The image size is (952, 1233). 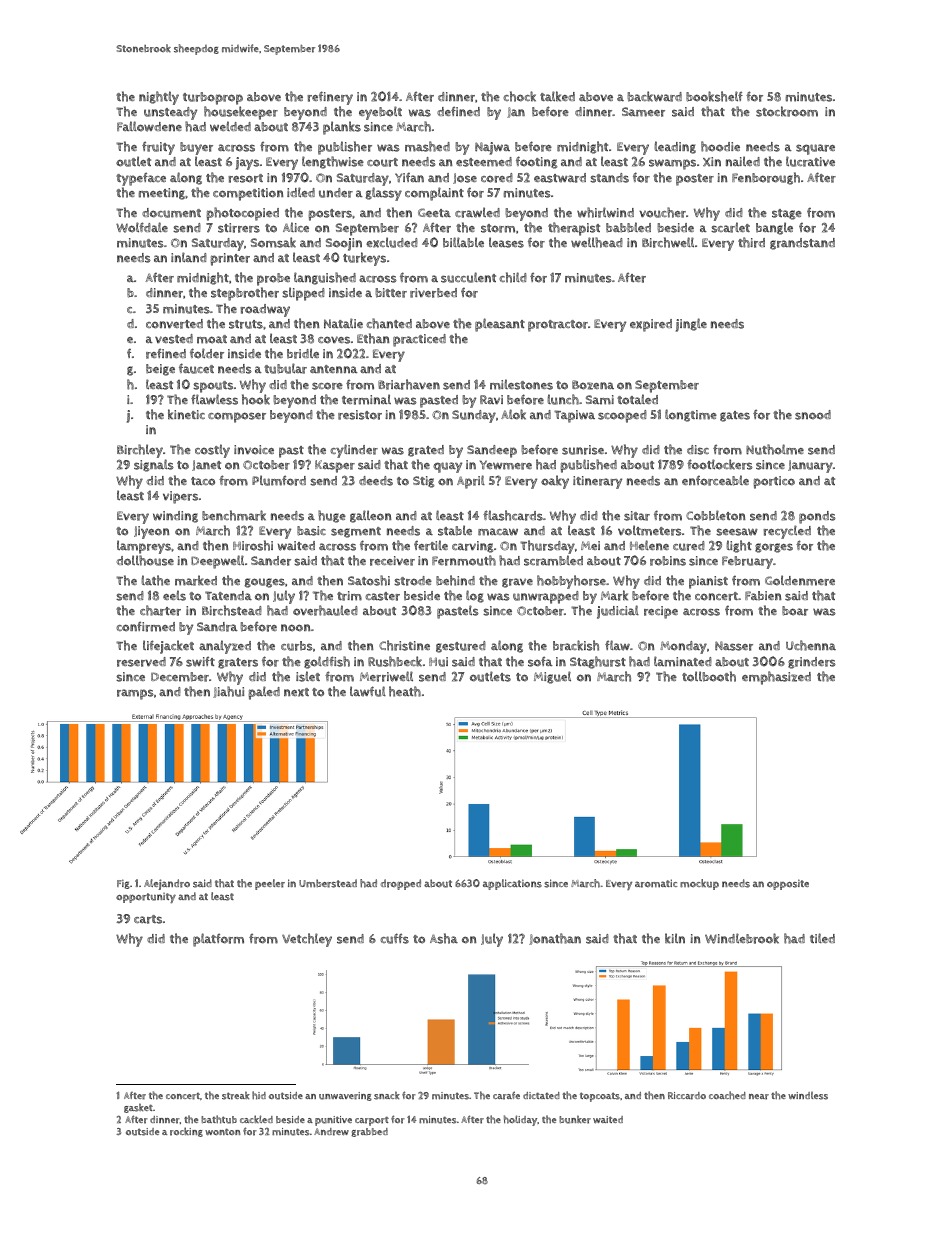 What do you see at coordinates (389, 323) in the page?
I see `chanted` at bounding box center [389, 323].
